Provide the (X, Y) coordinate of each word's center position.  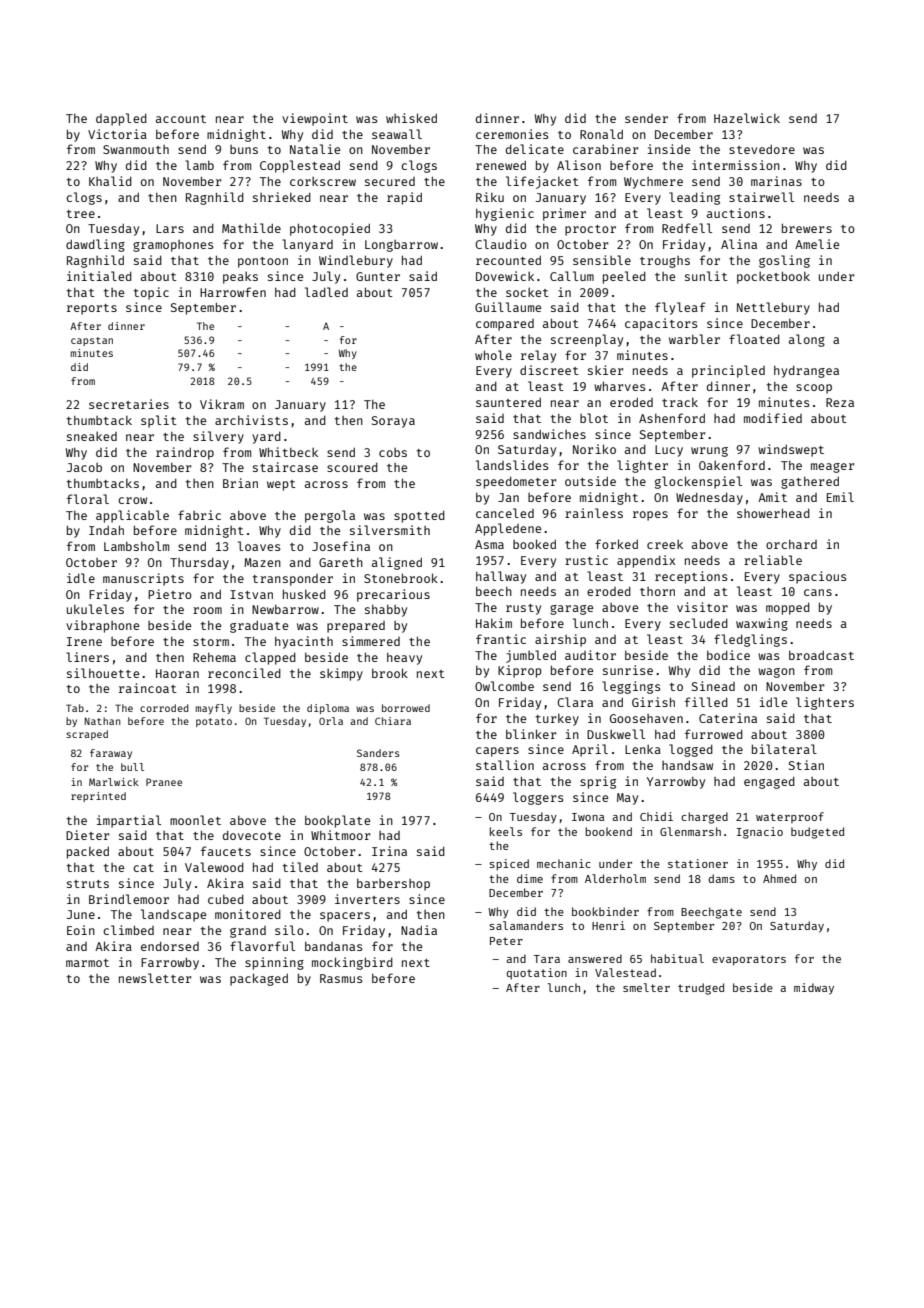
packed (88, 853)
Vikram (222, 404)
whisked (411, 118)
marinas (776, 181)
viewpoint (315, 119)
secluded (699, 623)
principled (728, 371)
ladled (326, 292)
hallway (501, 577)
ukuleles (95, 609)
